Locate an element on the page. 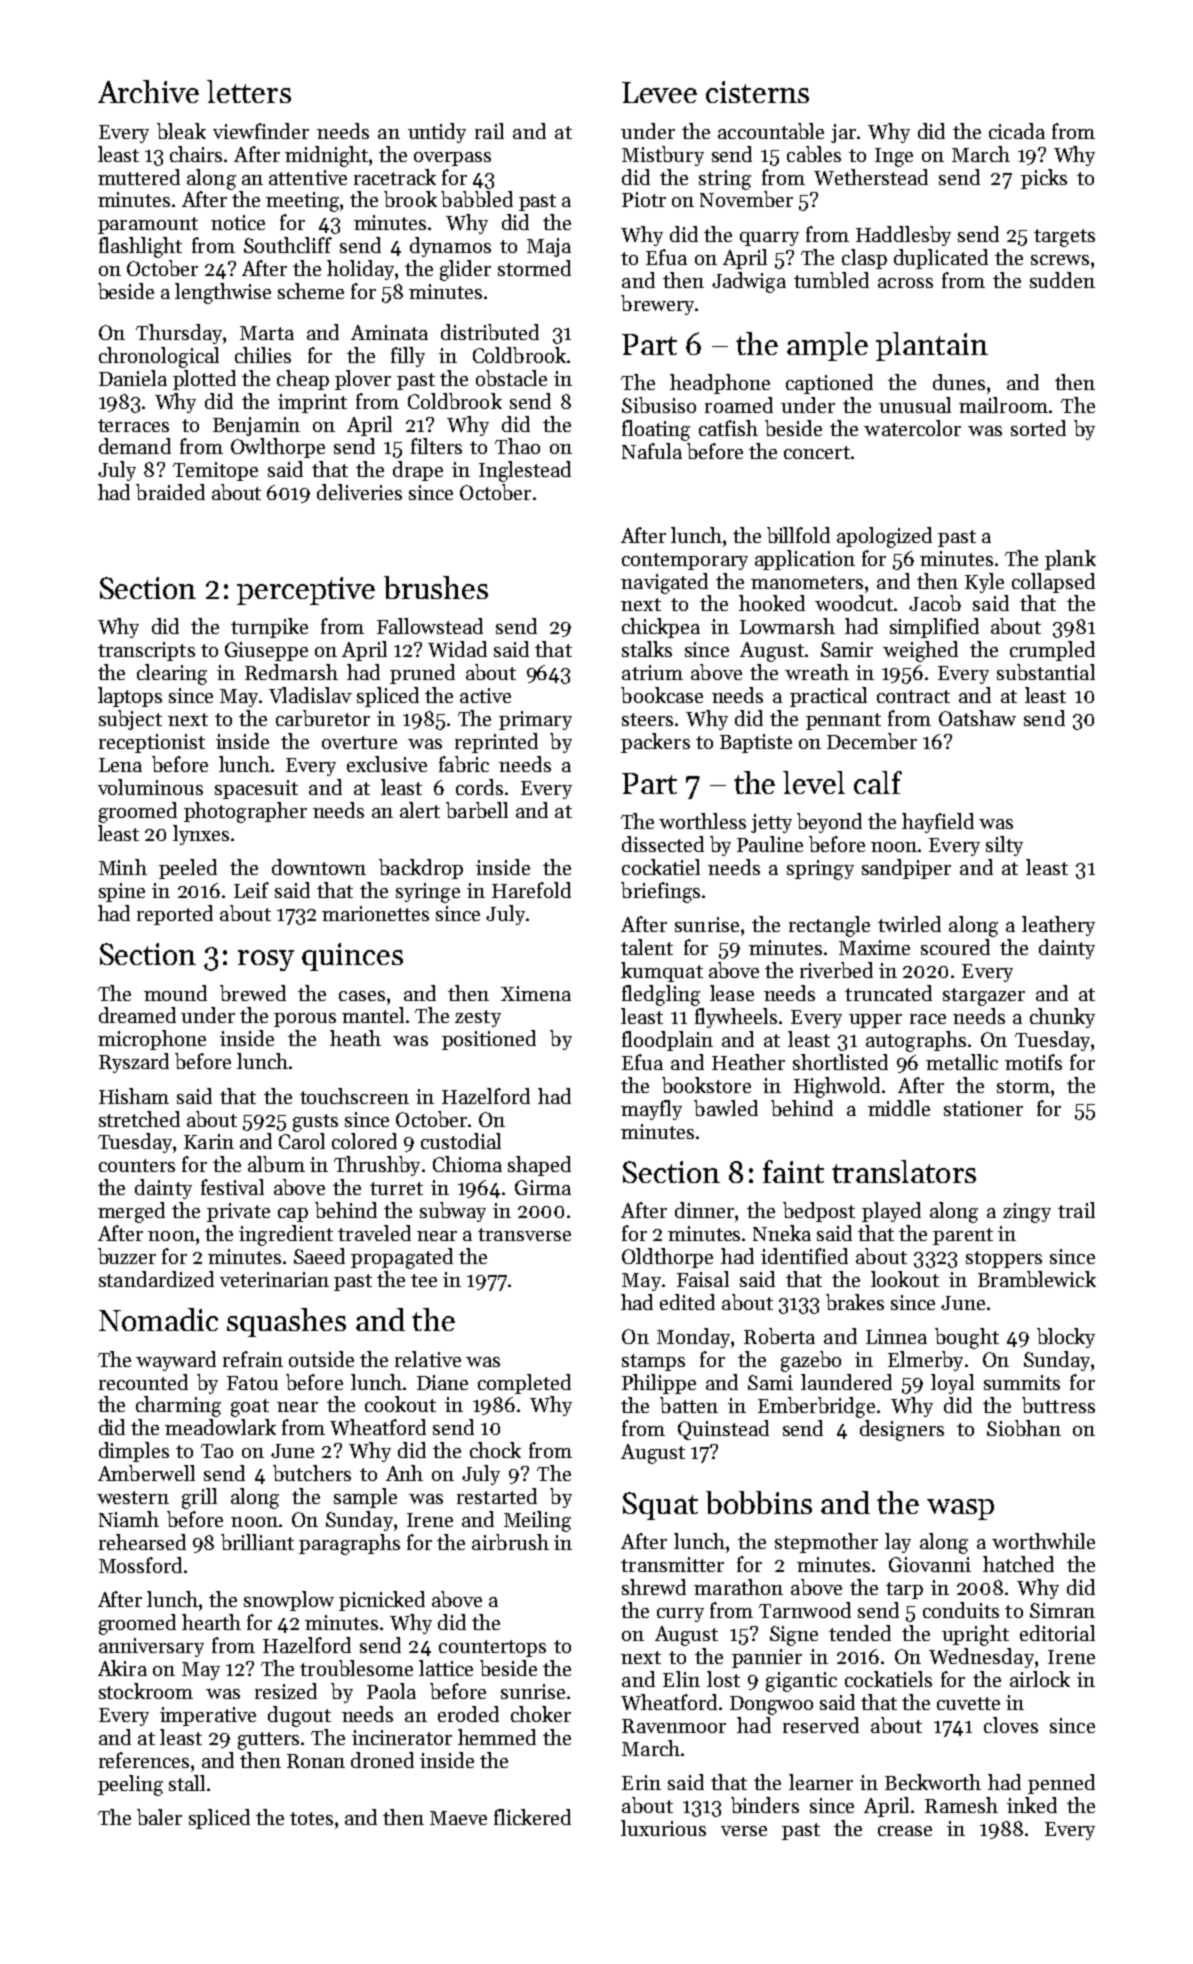 This image has height=1964, width=1193. packers is located at coordinates (655, 743).
